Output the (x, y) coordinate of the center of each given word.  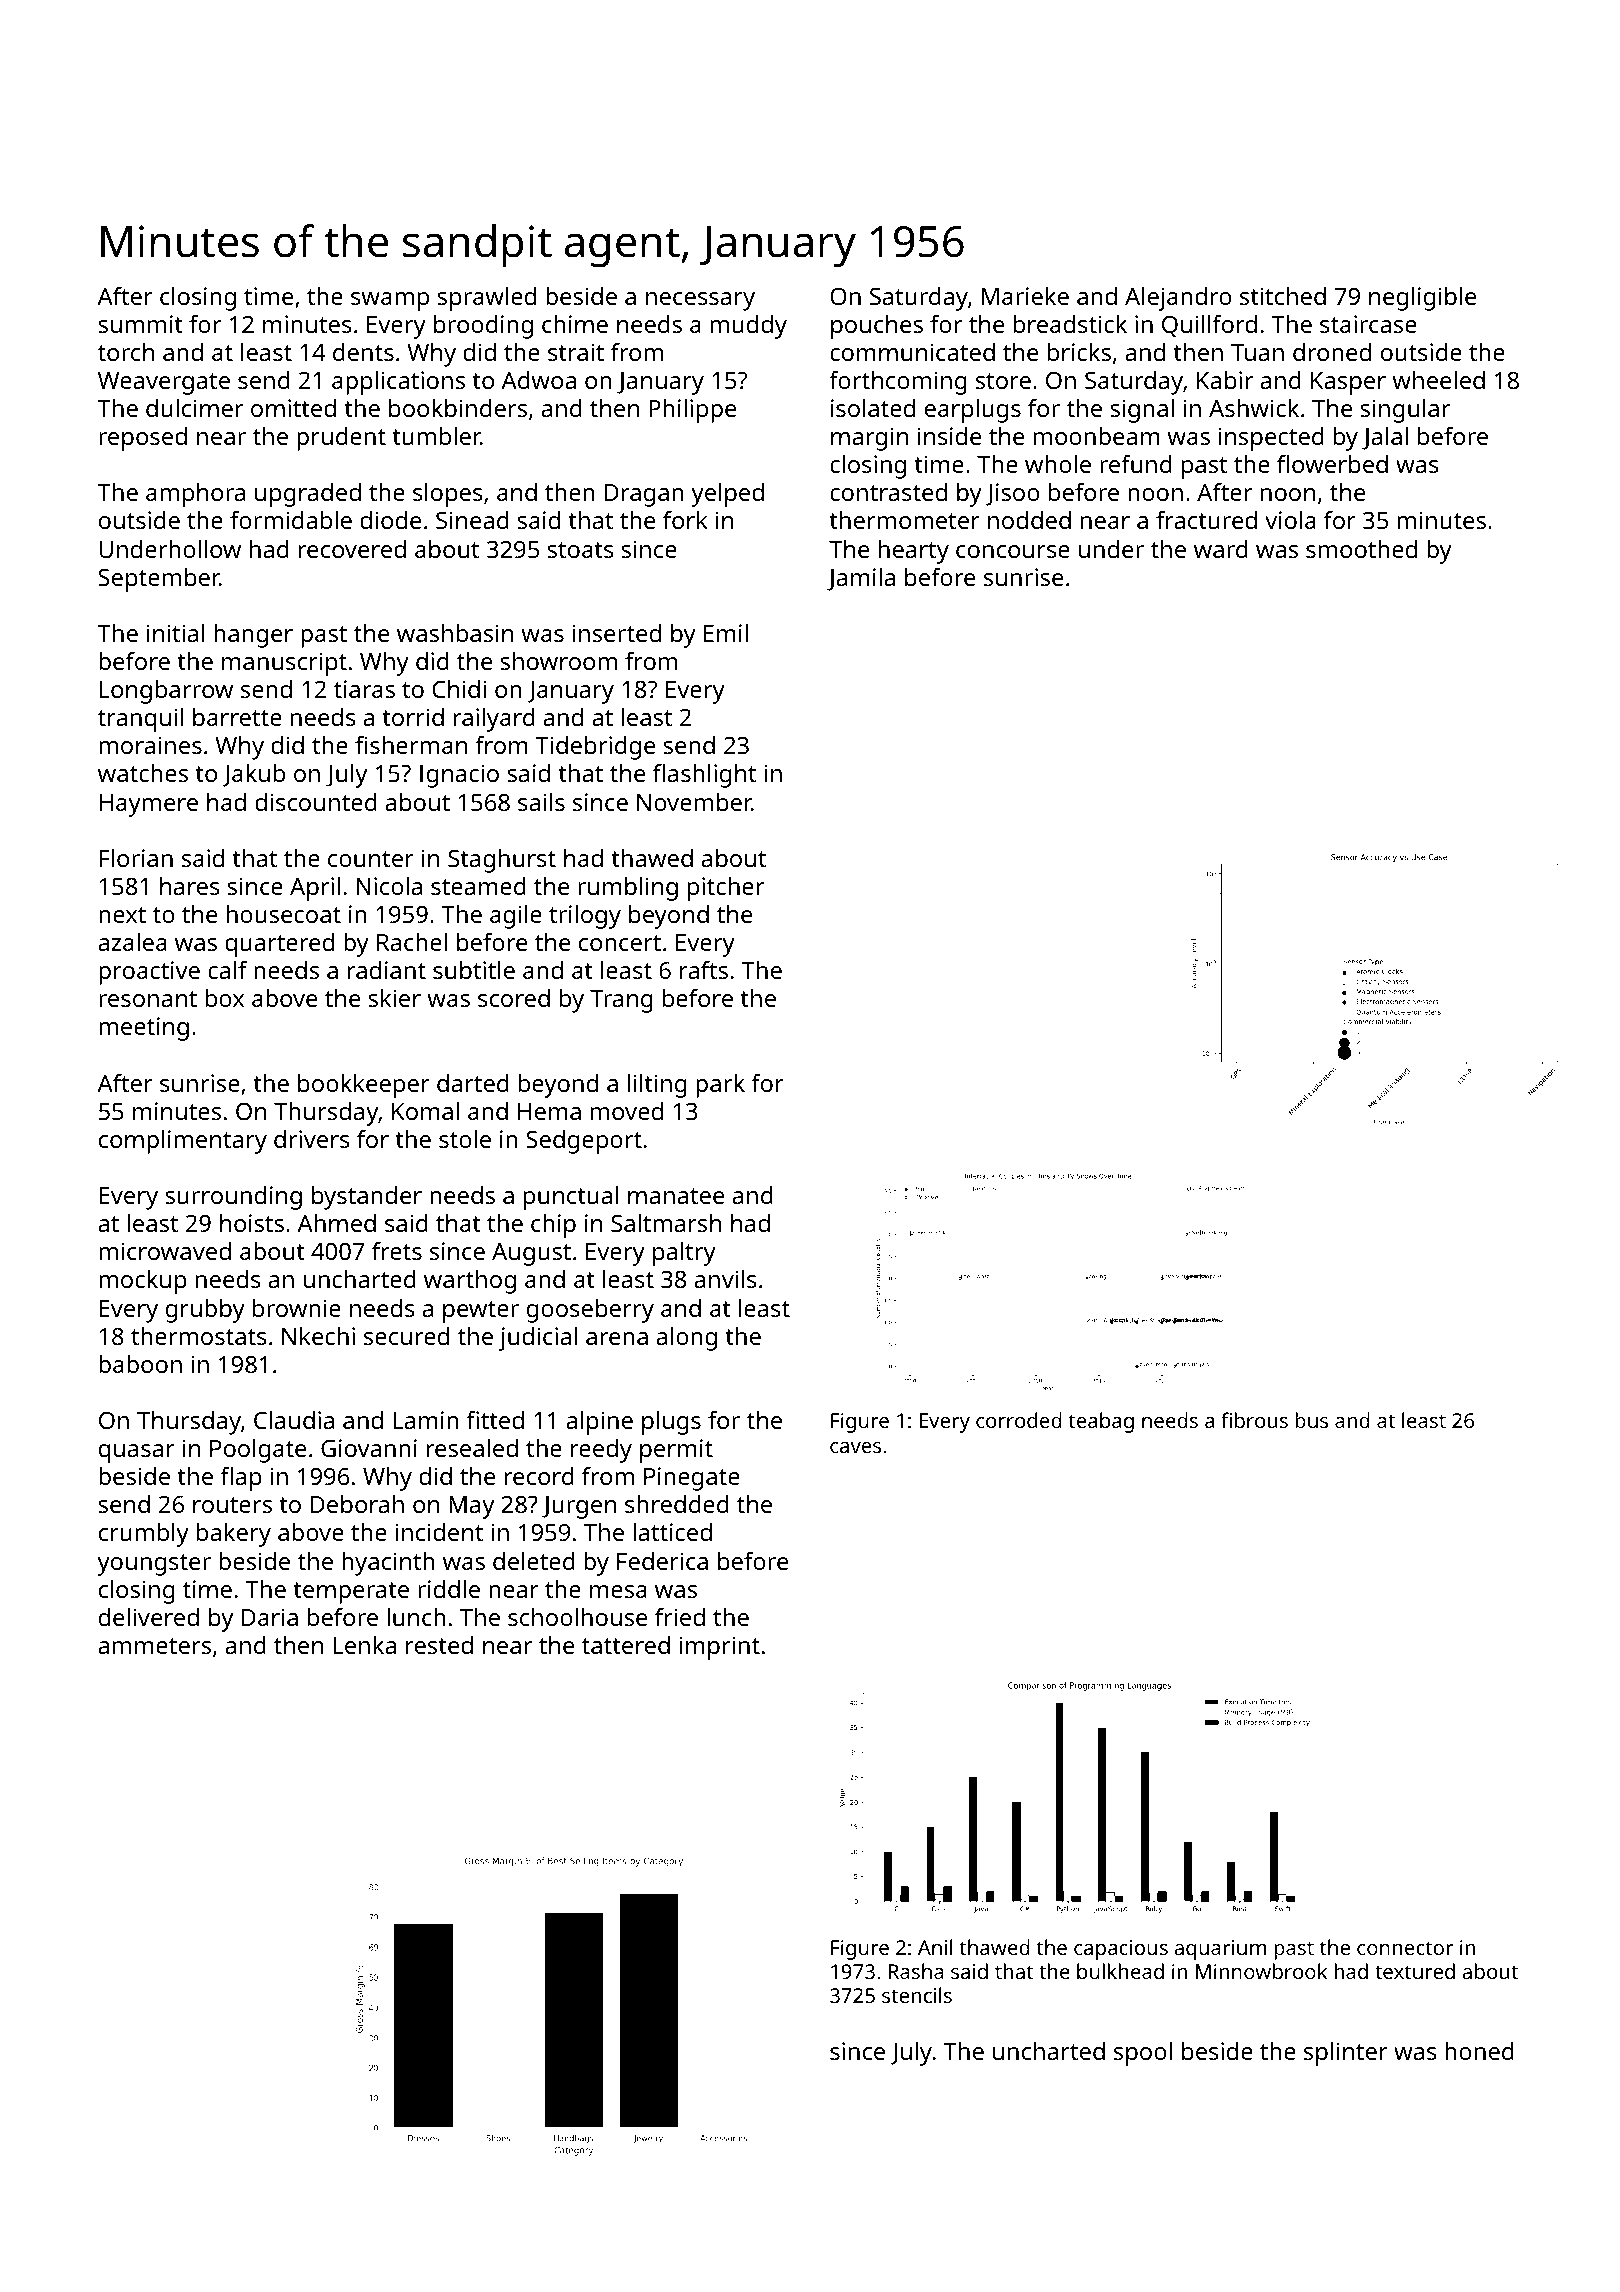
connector (1405, 1948)
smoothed (1361, 549)
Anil (935, 1947)
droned (1332, 352)
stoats (580, 550)
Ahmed (336, 1223)
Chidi (459, 689)
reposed (143, 439)
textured (1415, 1971)
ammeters (154, 1646)
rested (439, 1645)
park (720, 1086)
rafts (704, 970)
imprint (719, 1648)
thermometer (904, 520)
